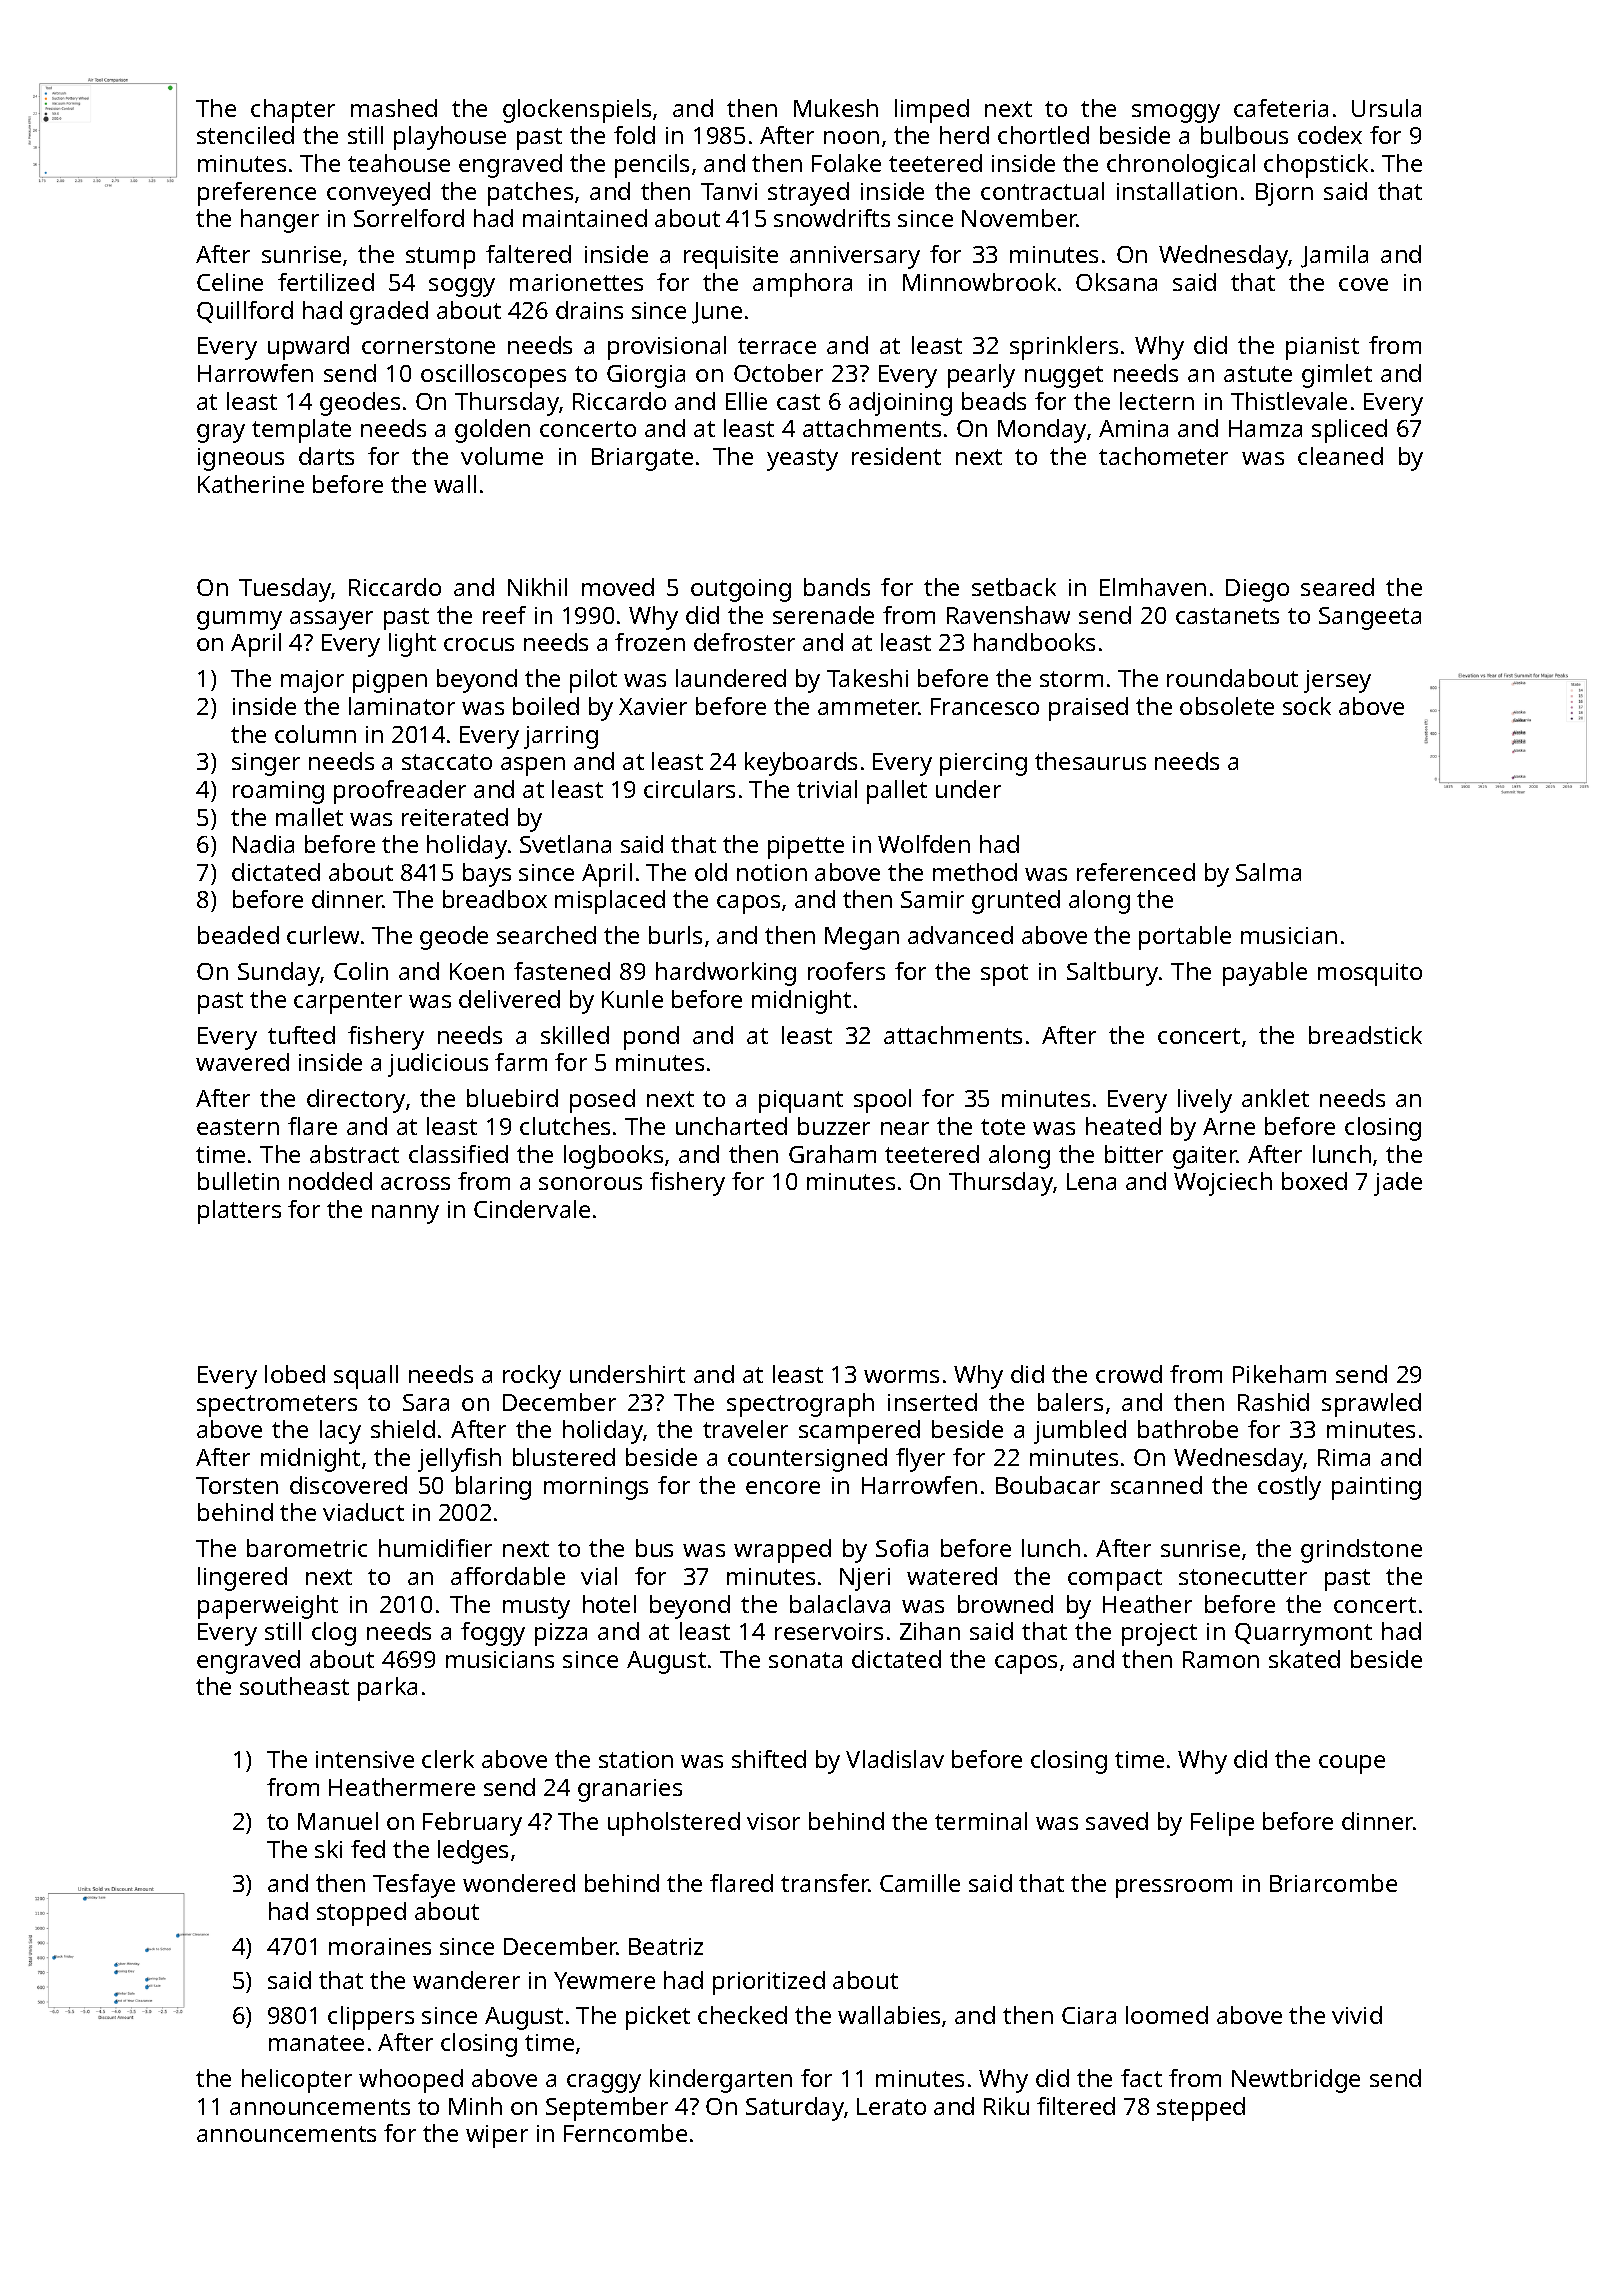 This screenshot has height=2292, width=1620. What do you see at coordinates (932, 111) in the screenshot?
I see `limped` at bounding box center [932, 111].
